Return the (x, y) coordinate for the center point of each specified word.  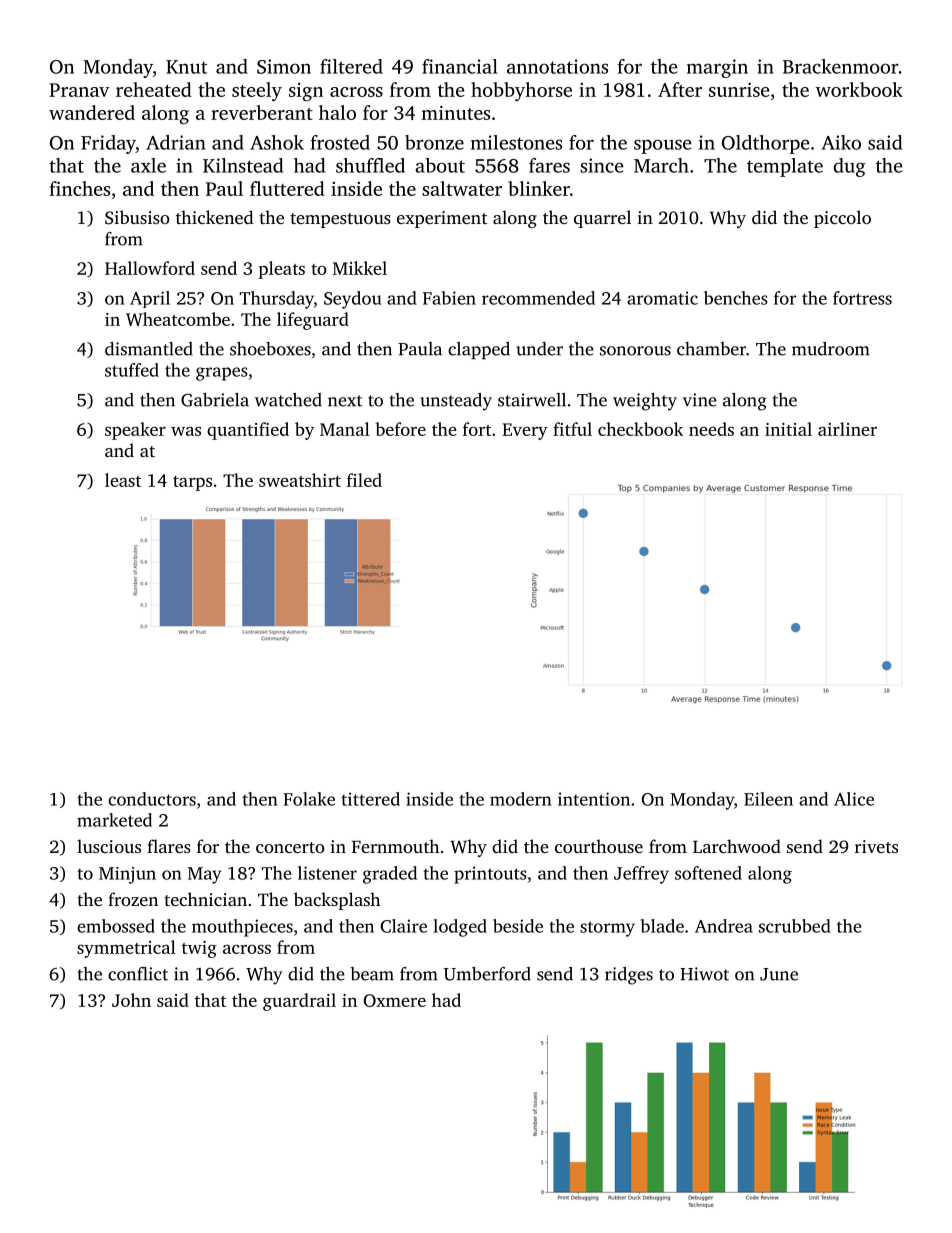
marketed (114, 820)
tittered (370, 799)
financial (460, 66)
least (123, 480)
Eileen (768, 799)
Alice (854, 799)
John (131, 1000)
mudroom (831, 349)
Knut (186, 67)
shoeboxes (270, 349)
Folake (309, 799)
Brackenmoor (840, 66)
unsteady (456, 402)
